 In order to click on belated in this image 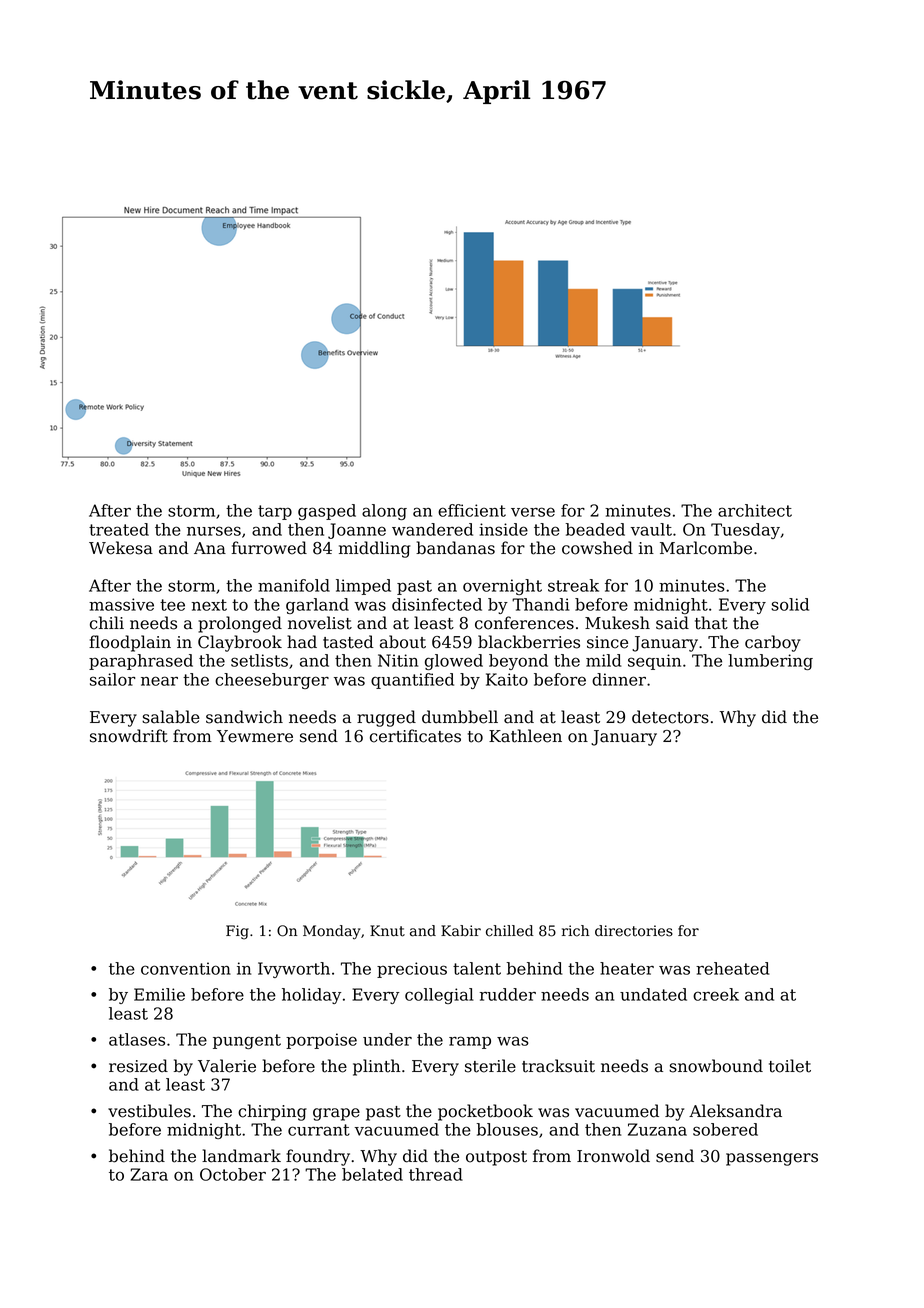, I will do `click(372, 1174)`.
